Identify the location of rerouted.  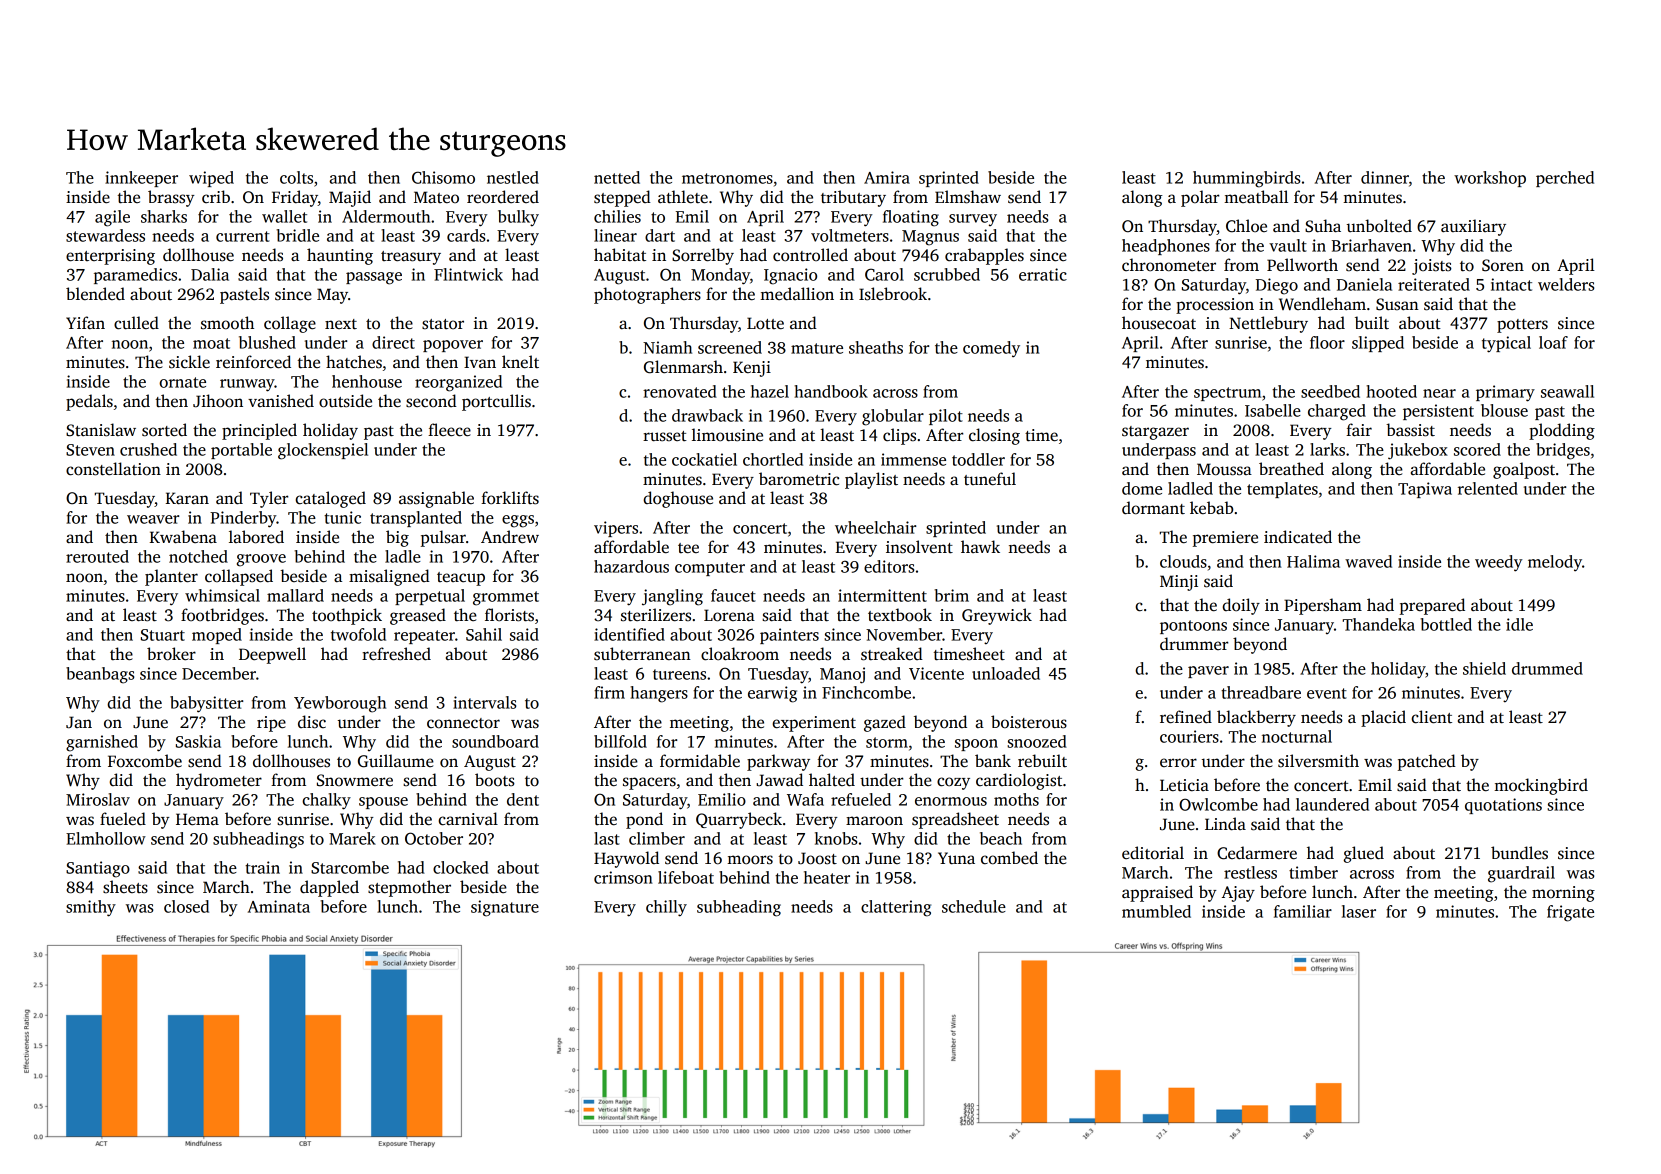
(97, 556).
